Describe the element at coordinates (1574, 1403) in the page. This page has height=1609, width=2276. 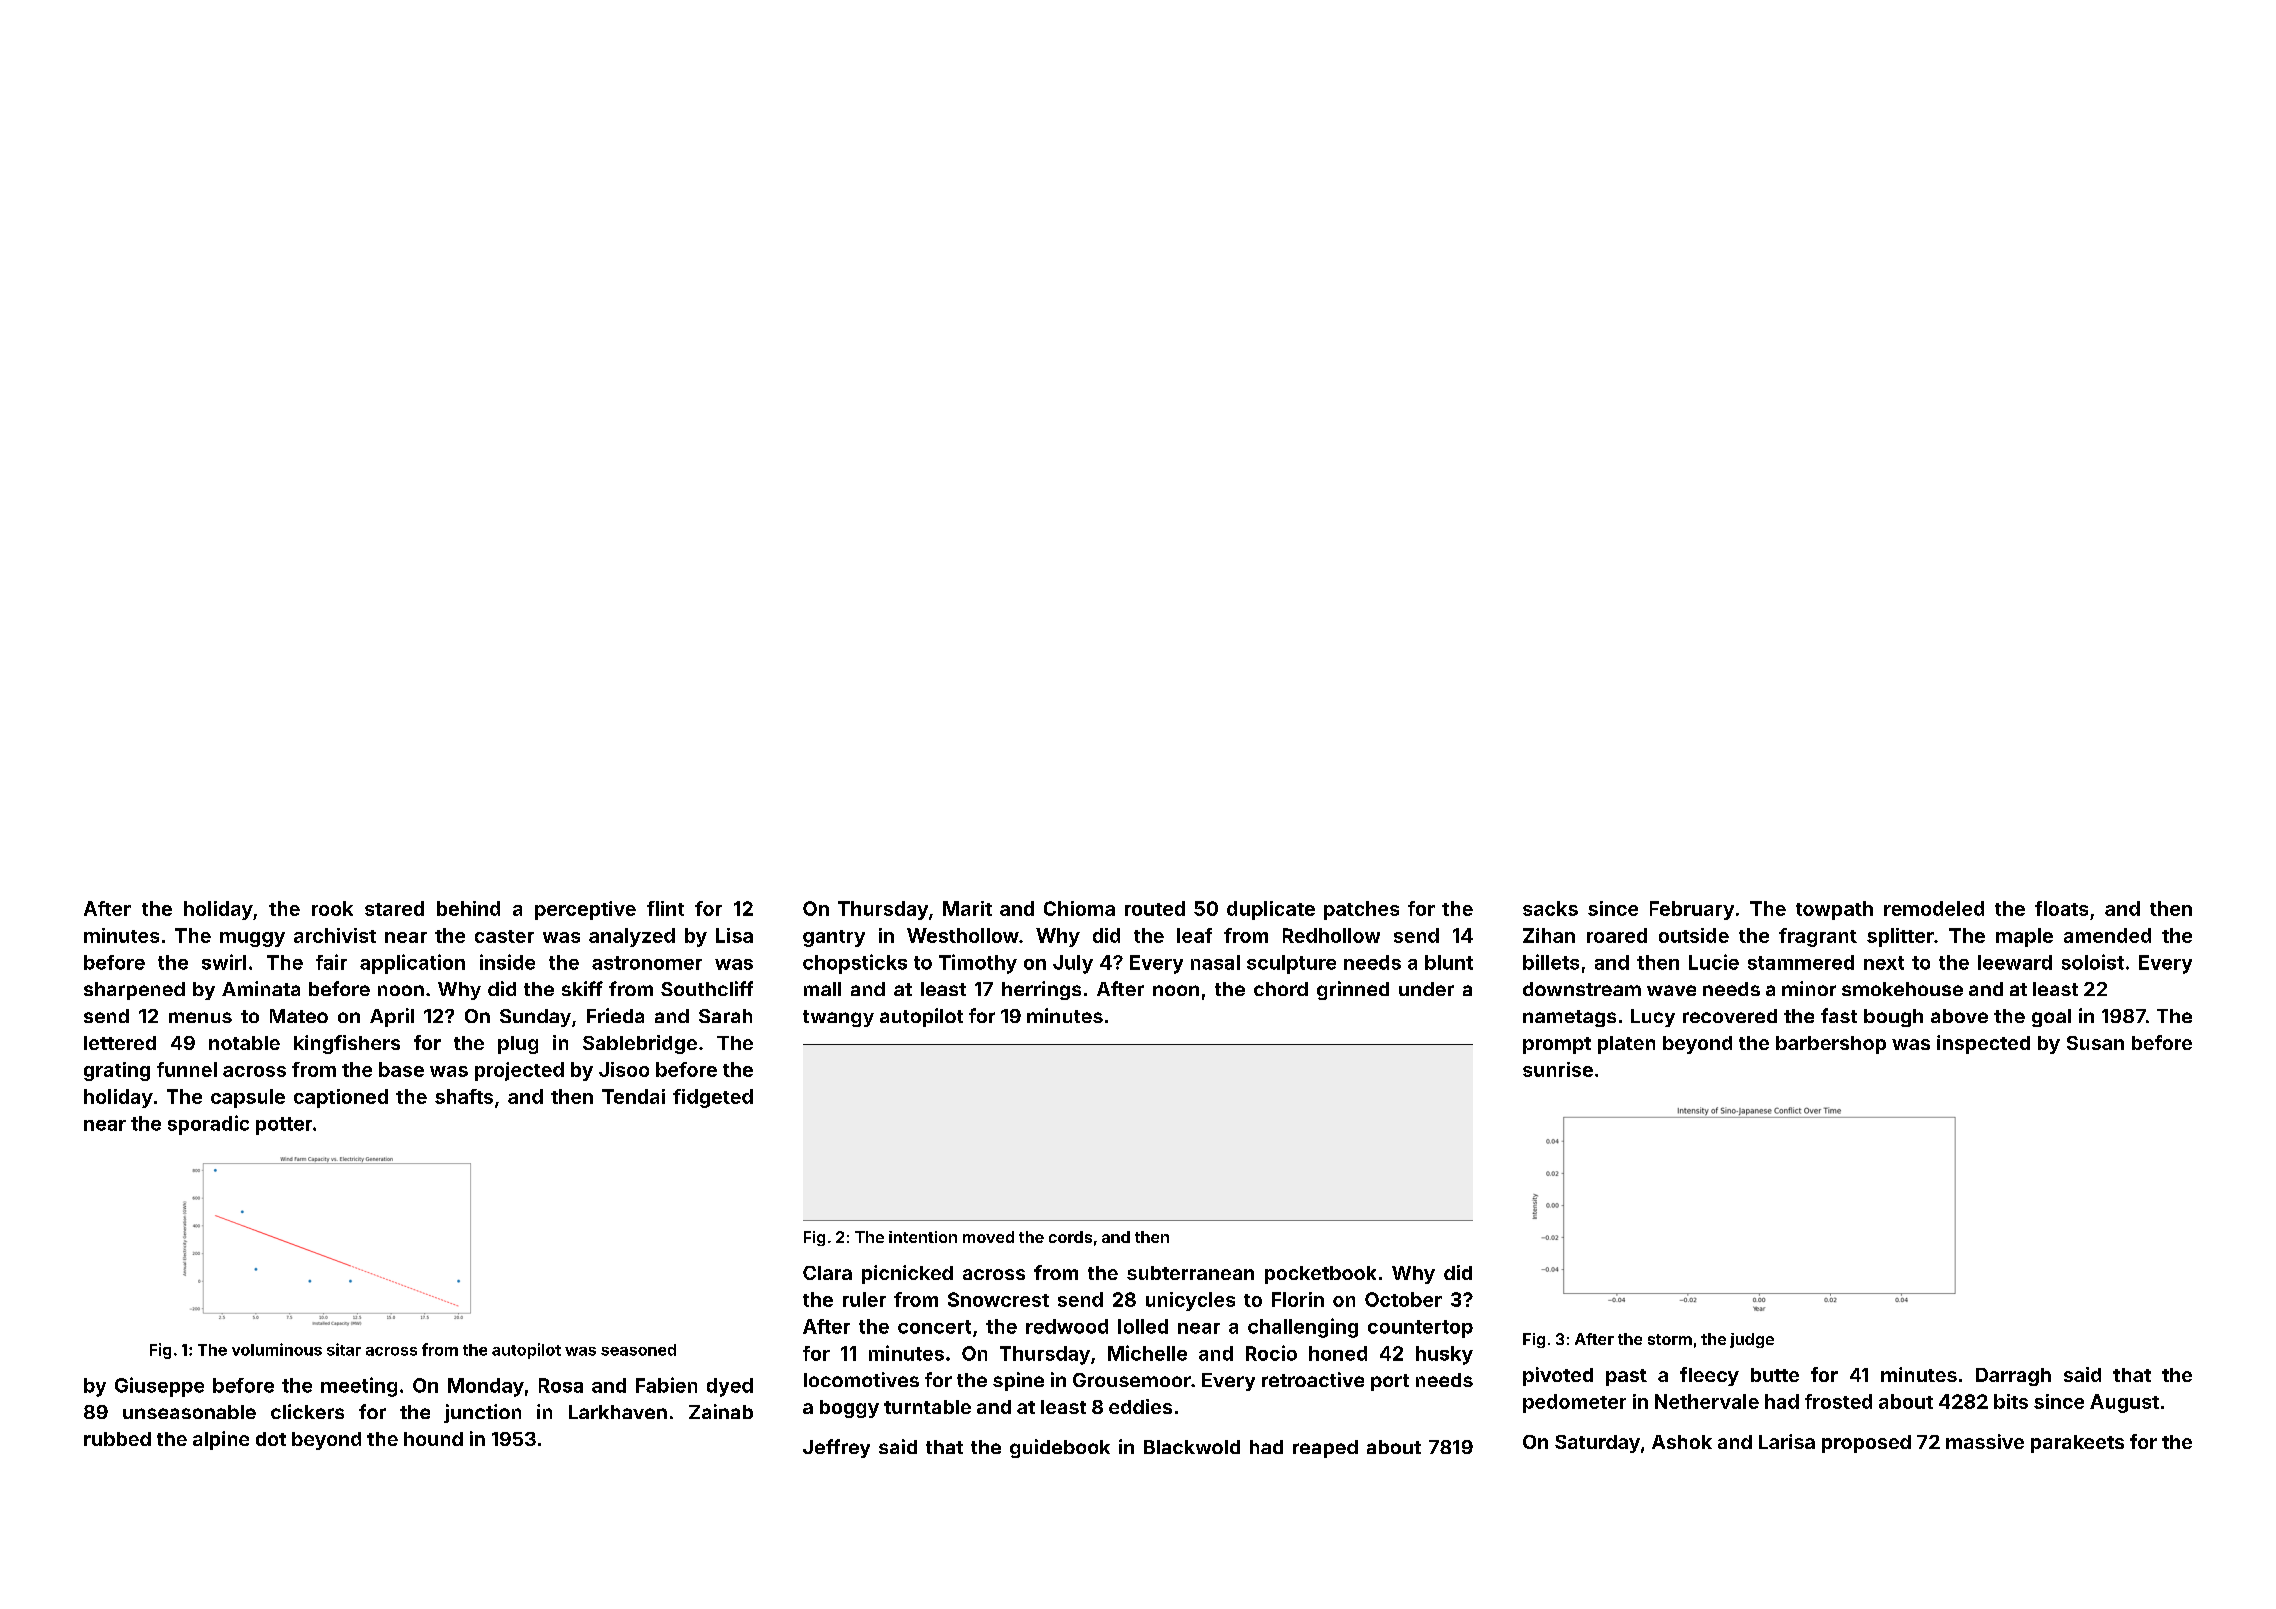
I see `pedometer` at that location.
